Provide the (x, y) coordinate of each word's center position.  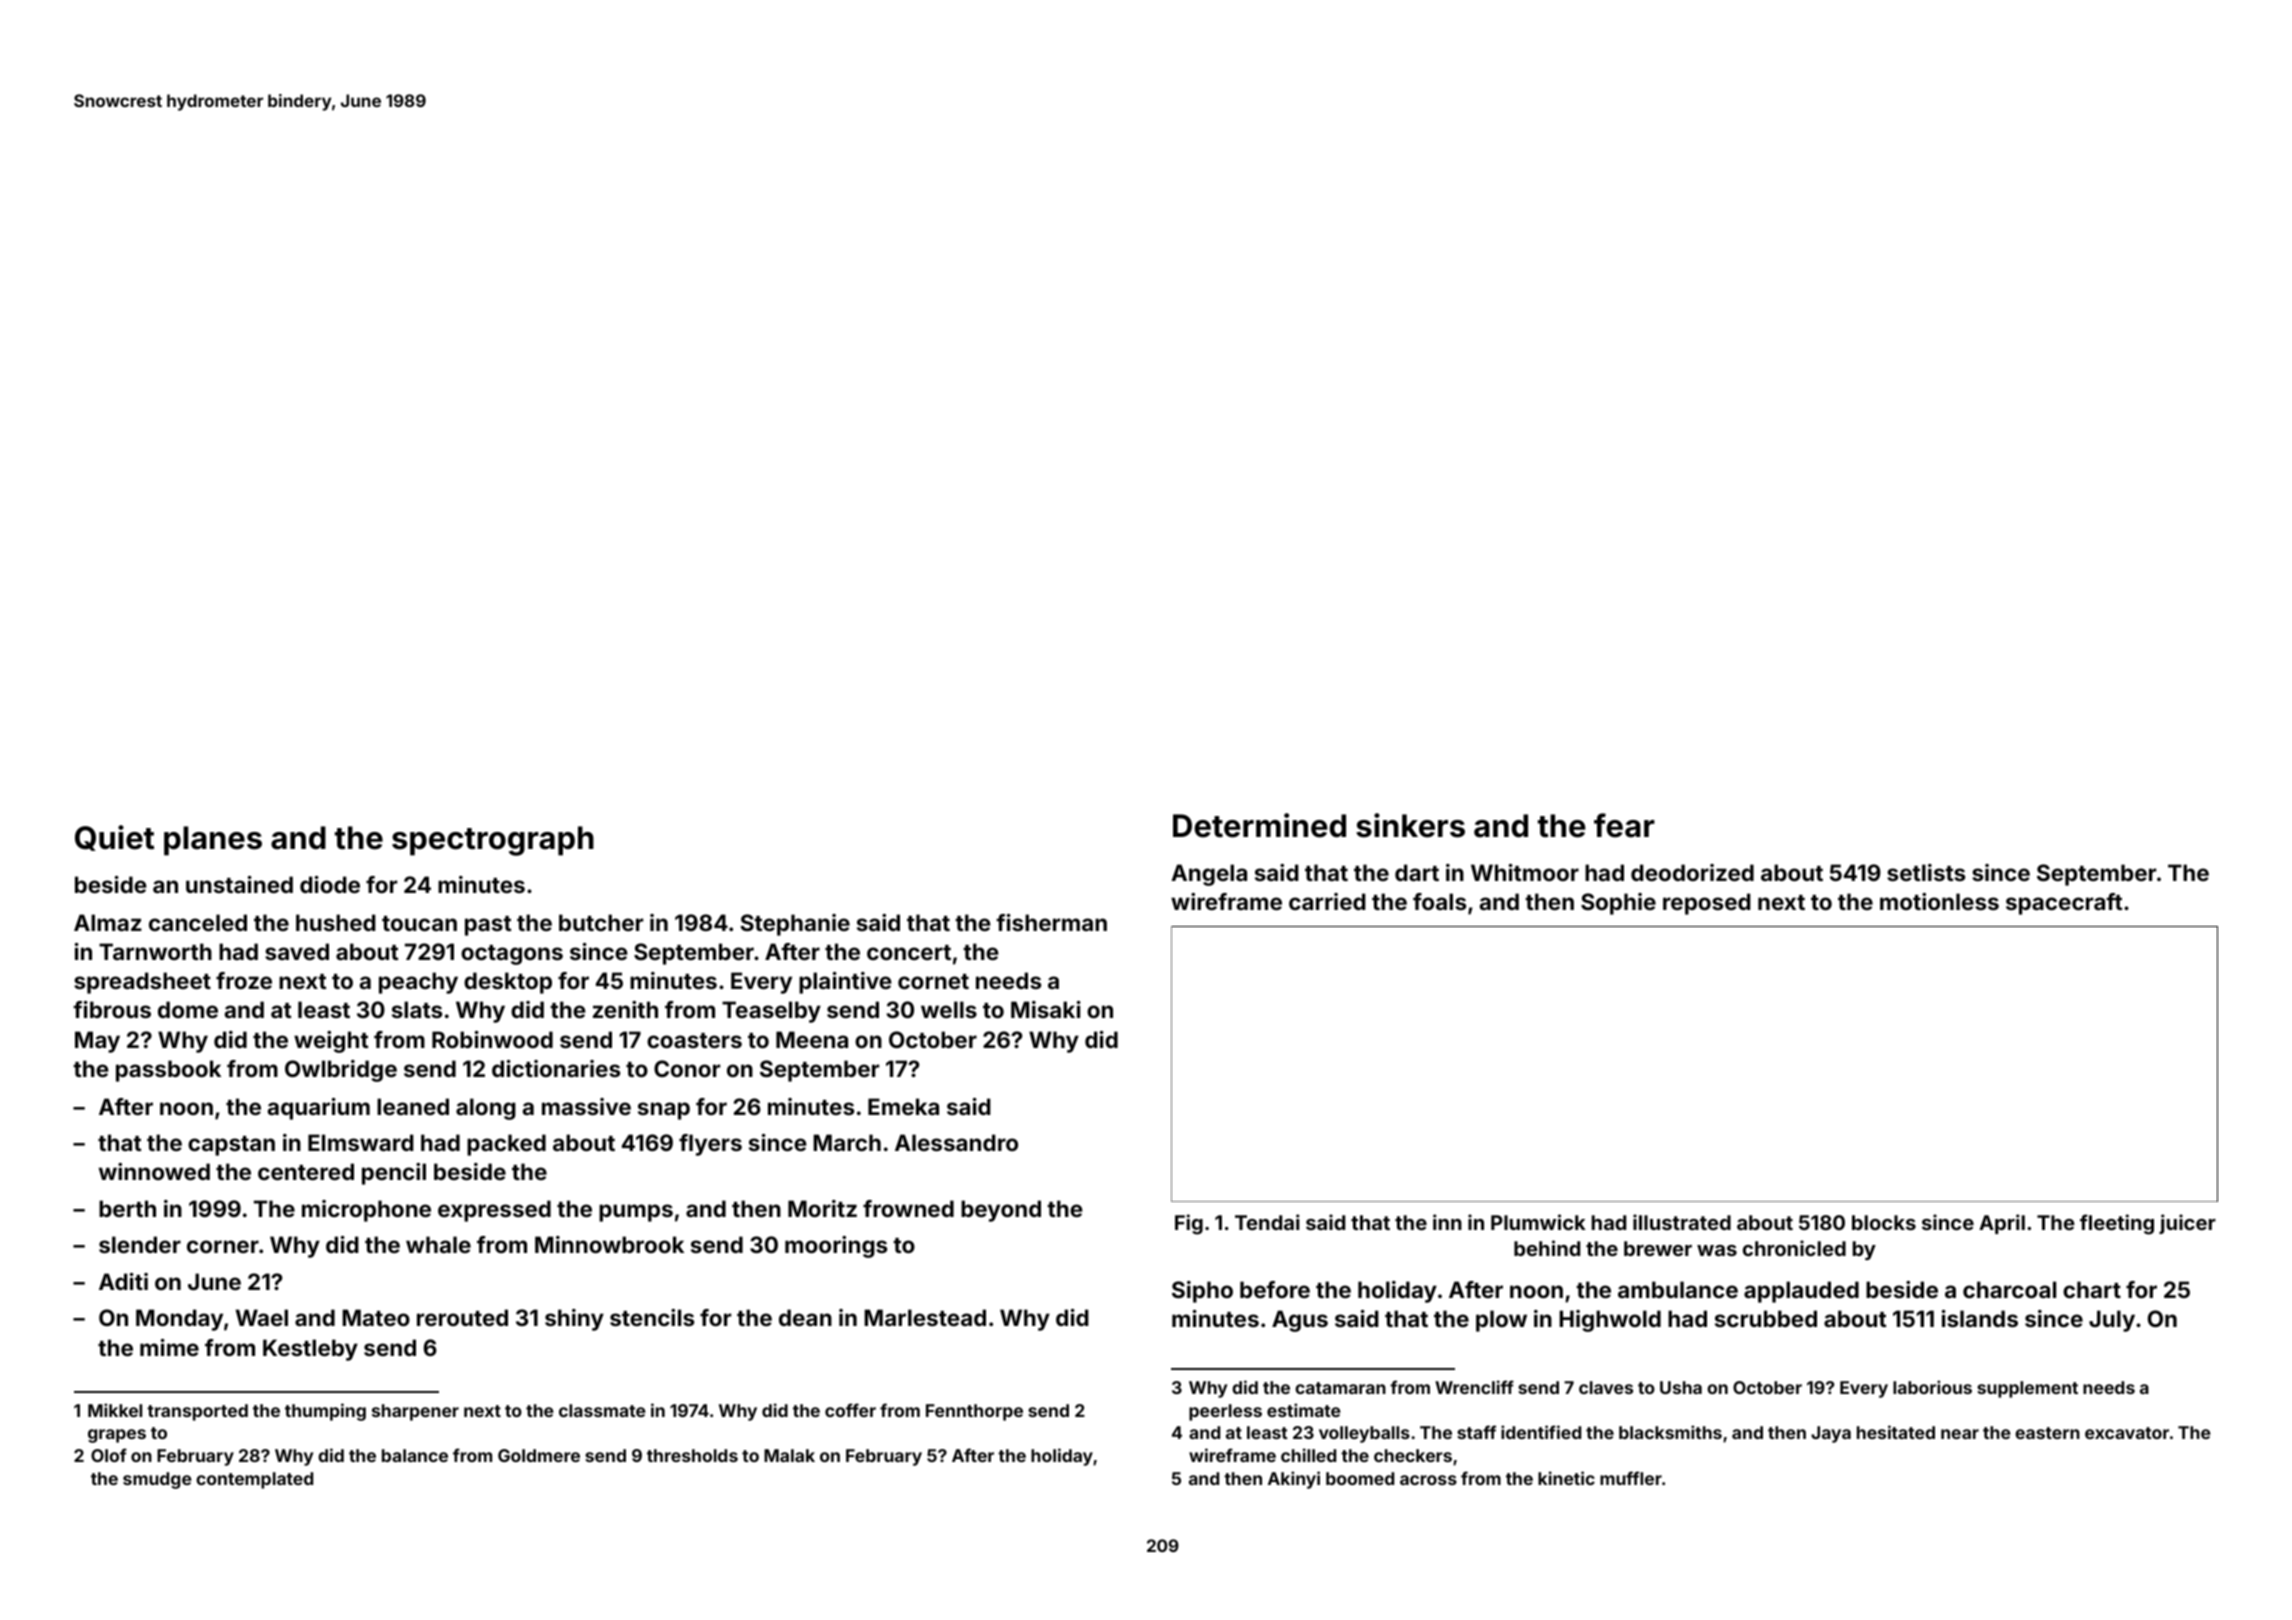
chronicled (1794, 1248)
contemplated (254, 1480)
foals (1439, 901)
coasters (694, 1040)
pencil (394, 1174)
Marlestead (925, 1317)
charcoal (2009, 1289)
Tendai (1267, 1222)
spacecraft (2064, 904)
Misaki (1046, 1009)
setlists (1926, 872)
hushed (336, 922)
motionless (1939, 901)
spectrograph (493, 841)
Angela (1209, 875)
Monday (179, 1320)
